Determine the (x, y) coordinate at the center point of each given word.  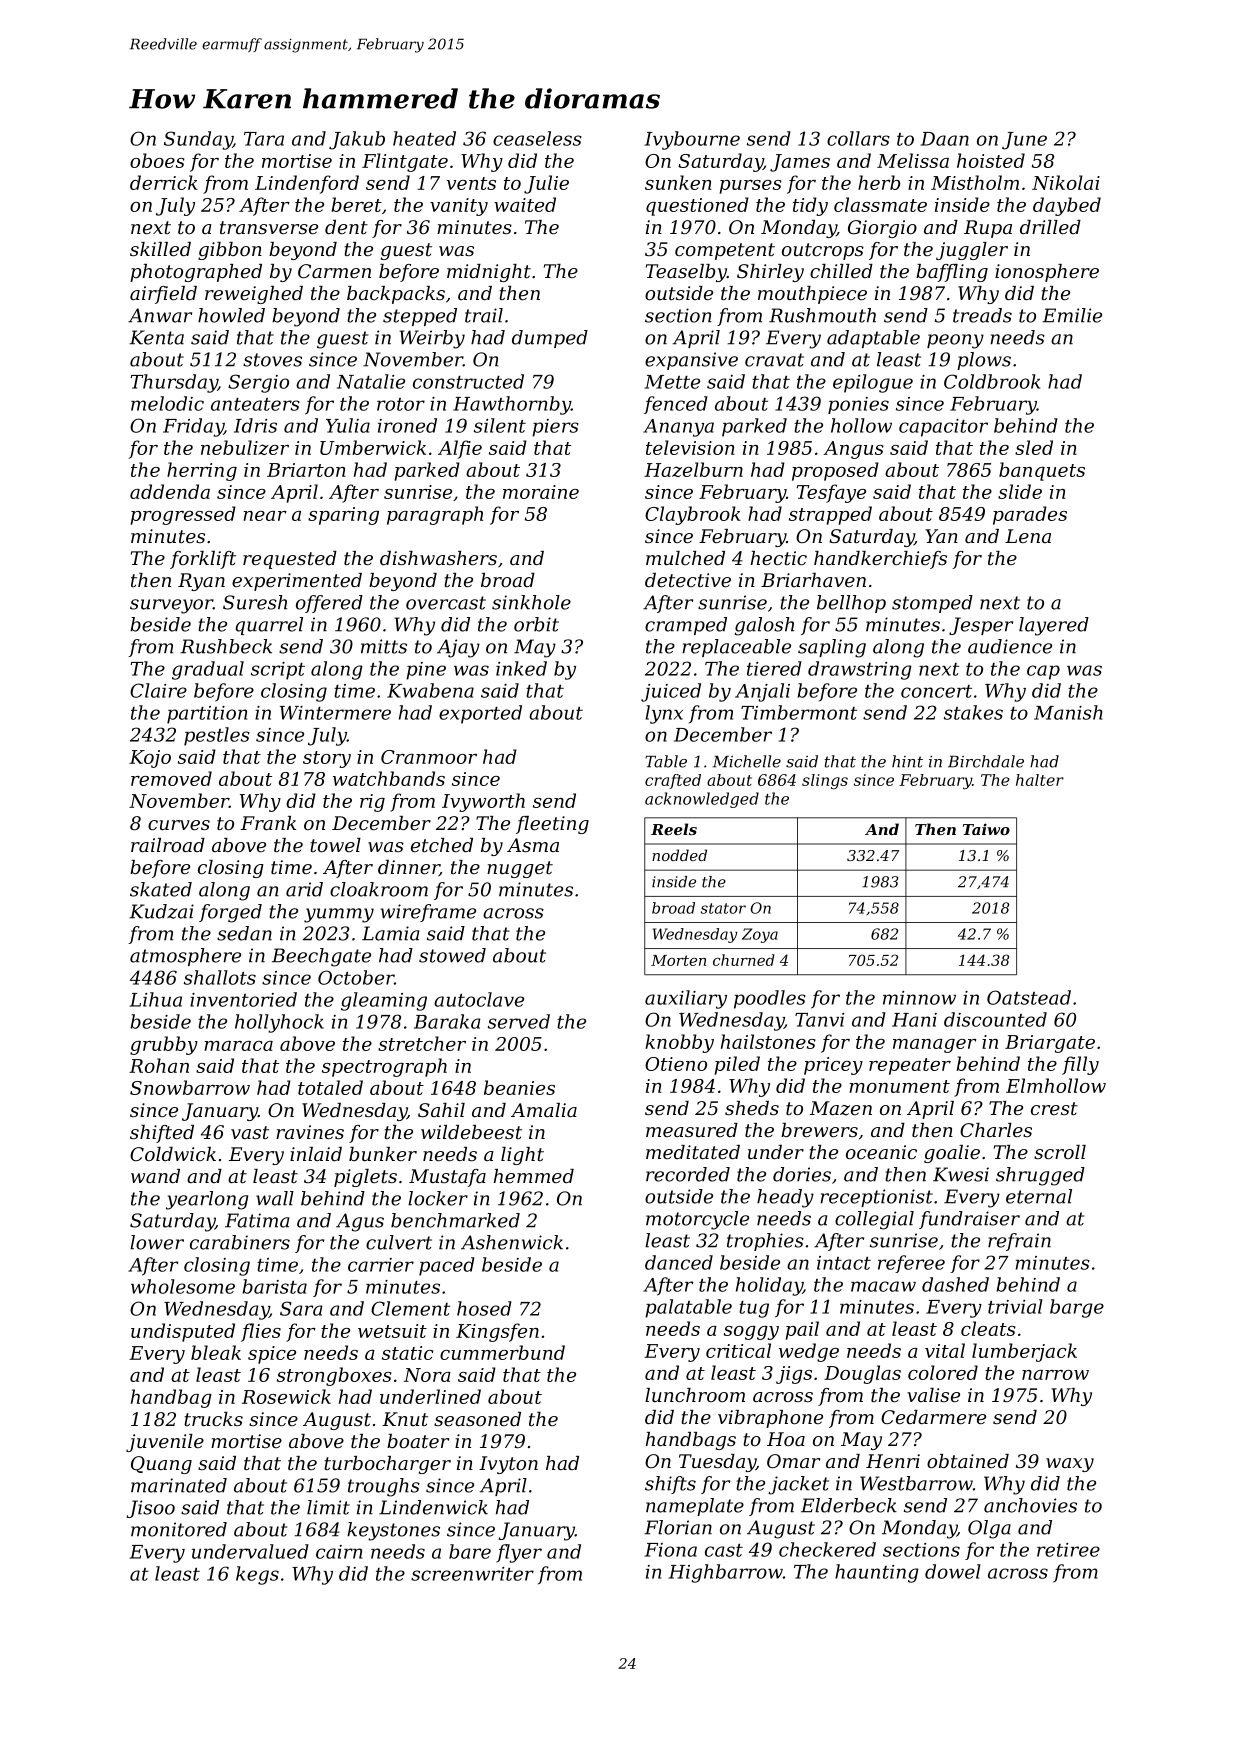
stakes (973, 712)
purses (750, 187)
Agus (360, 1222)
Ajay (458, 648)
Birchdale (986, 761)
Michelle (747, 761)
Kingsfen (497, 1332)
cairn (339, 1552)
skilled (160, 249)
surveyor (171, 606)
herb (879, 182)
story (327, 759)
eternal (1039, 1196)
